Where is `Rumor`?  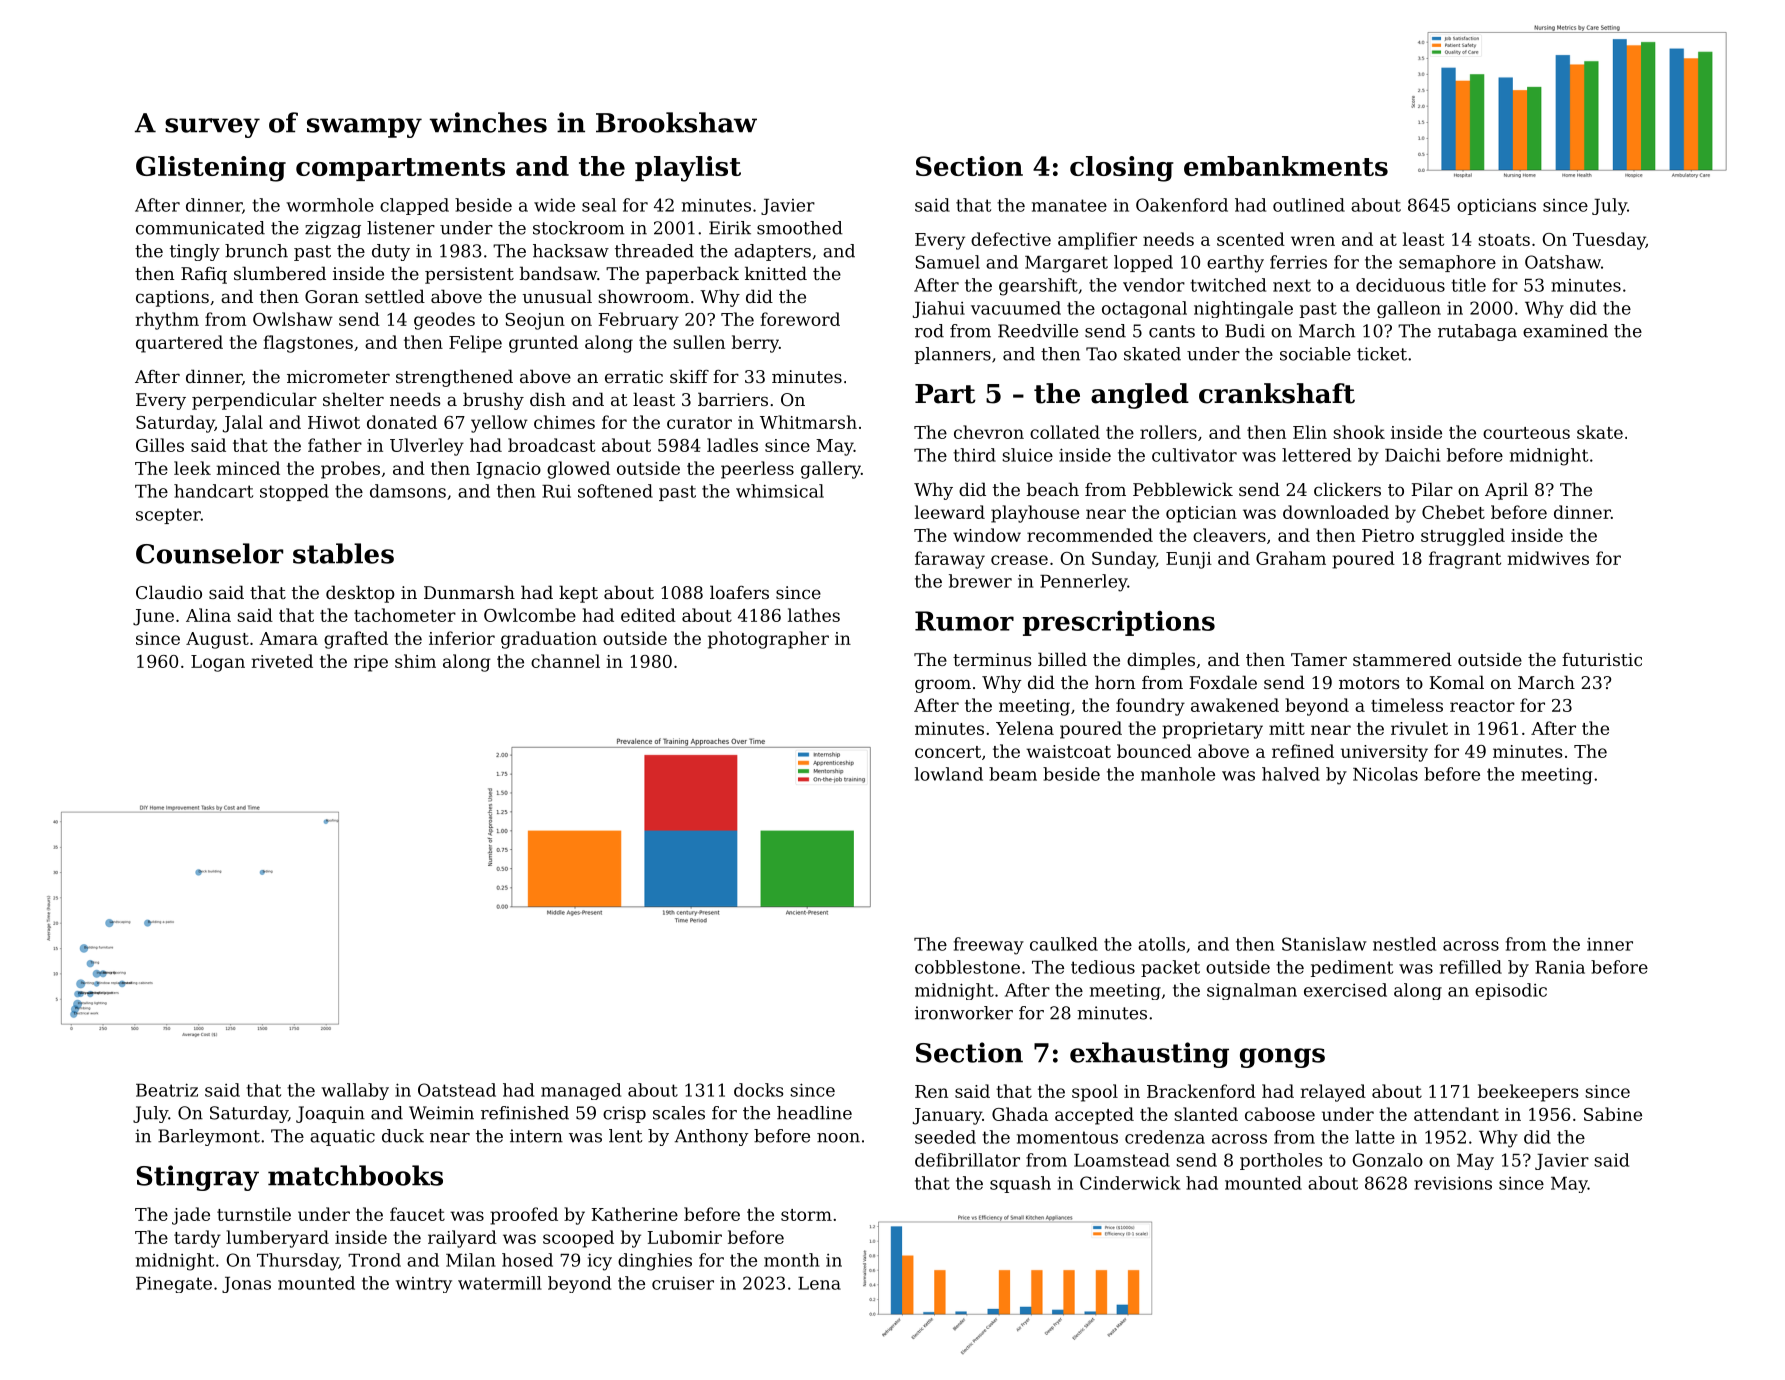 Rumor is located at coordinates (964, 621).
